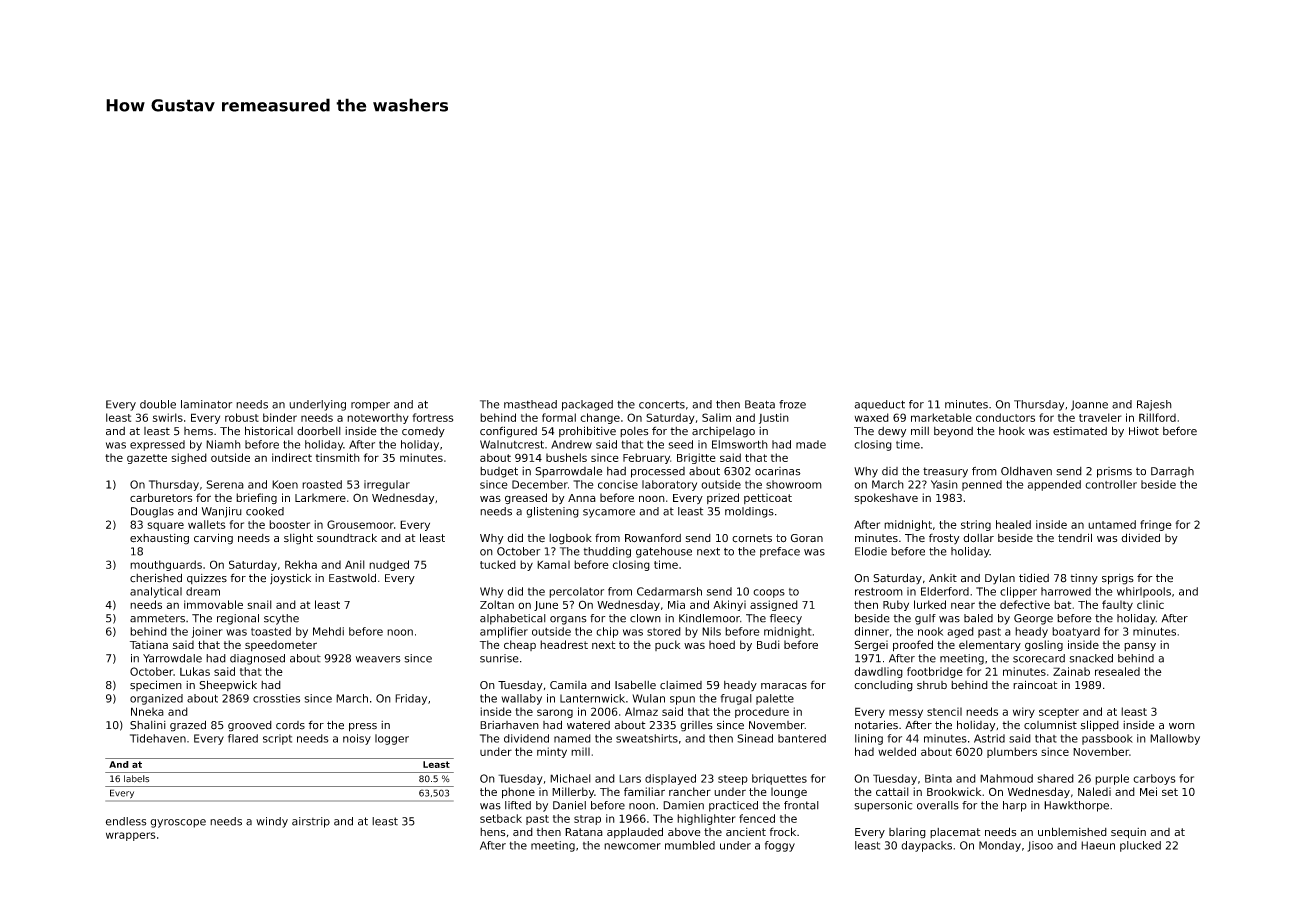 The width and height of the screenshot is (1308, 924). Describe the element at coordinates (618, 484) in the screenshot. I see `concise` at that location.
